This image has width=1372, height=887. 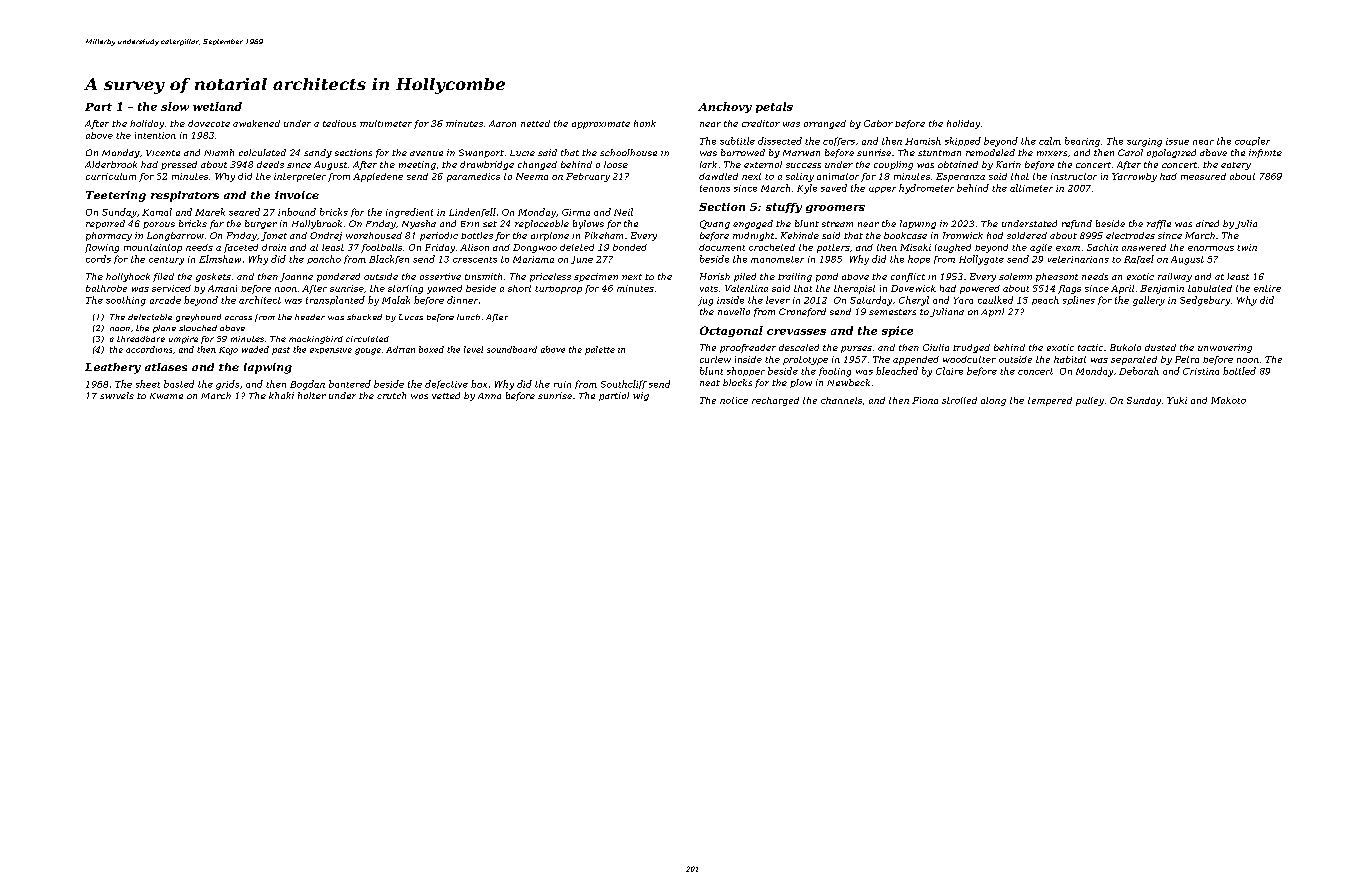 What do you see at coordinates (310, 317) in the image?
I see `header` at bounding box center [310, 317].
